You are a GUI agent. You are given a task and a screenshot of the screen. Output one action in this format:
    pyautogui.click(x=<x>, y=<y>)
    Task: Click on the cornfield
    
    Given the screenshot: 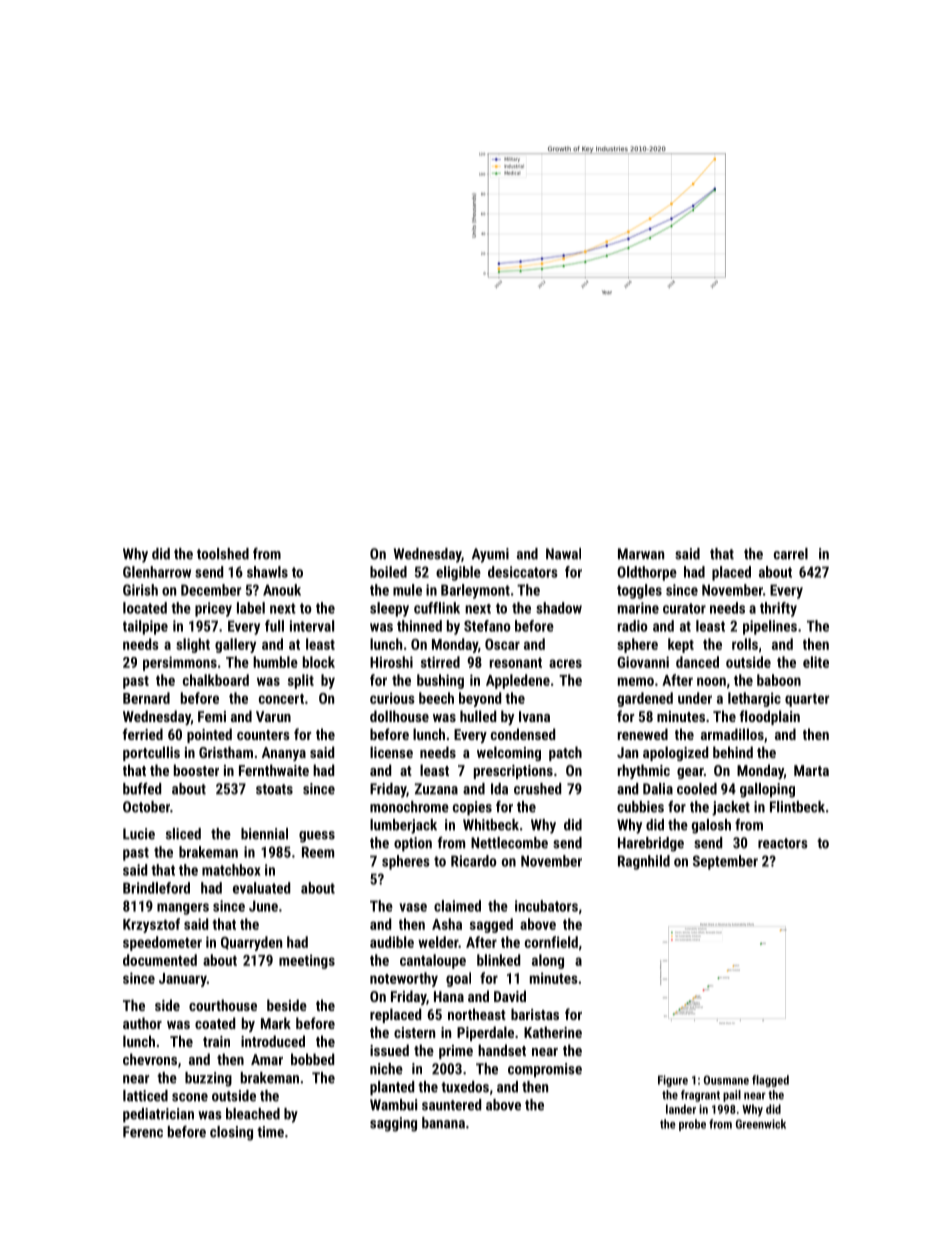 What is the action you would take?
    pyautogui.click(x=551, y=942)
